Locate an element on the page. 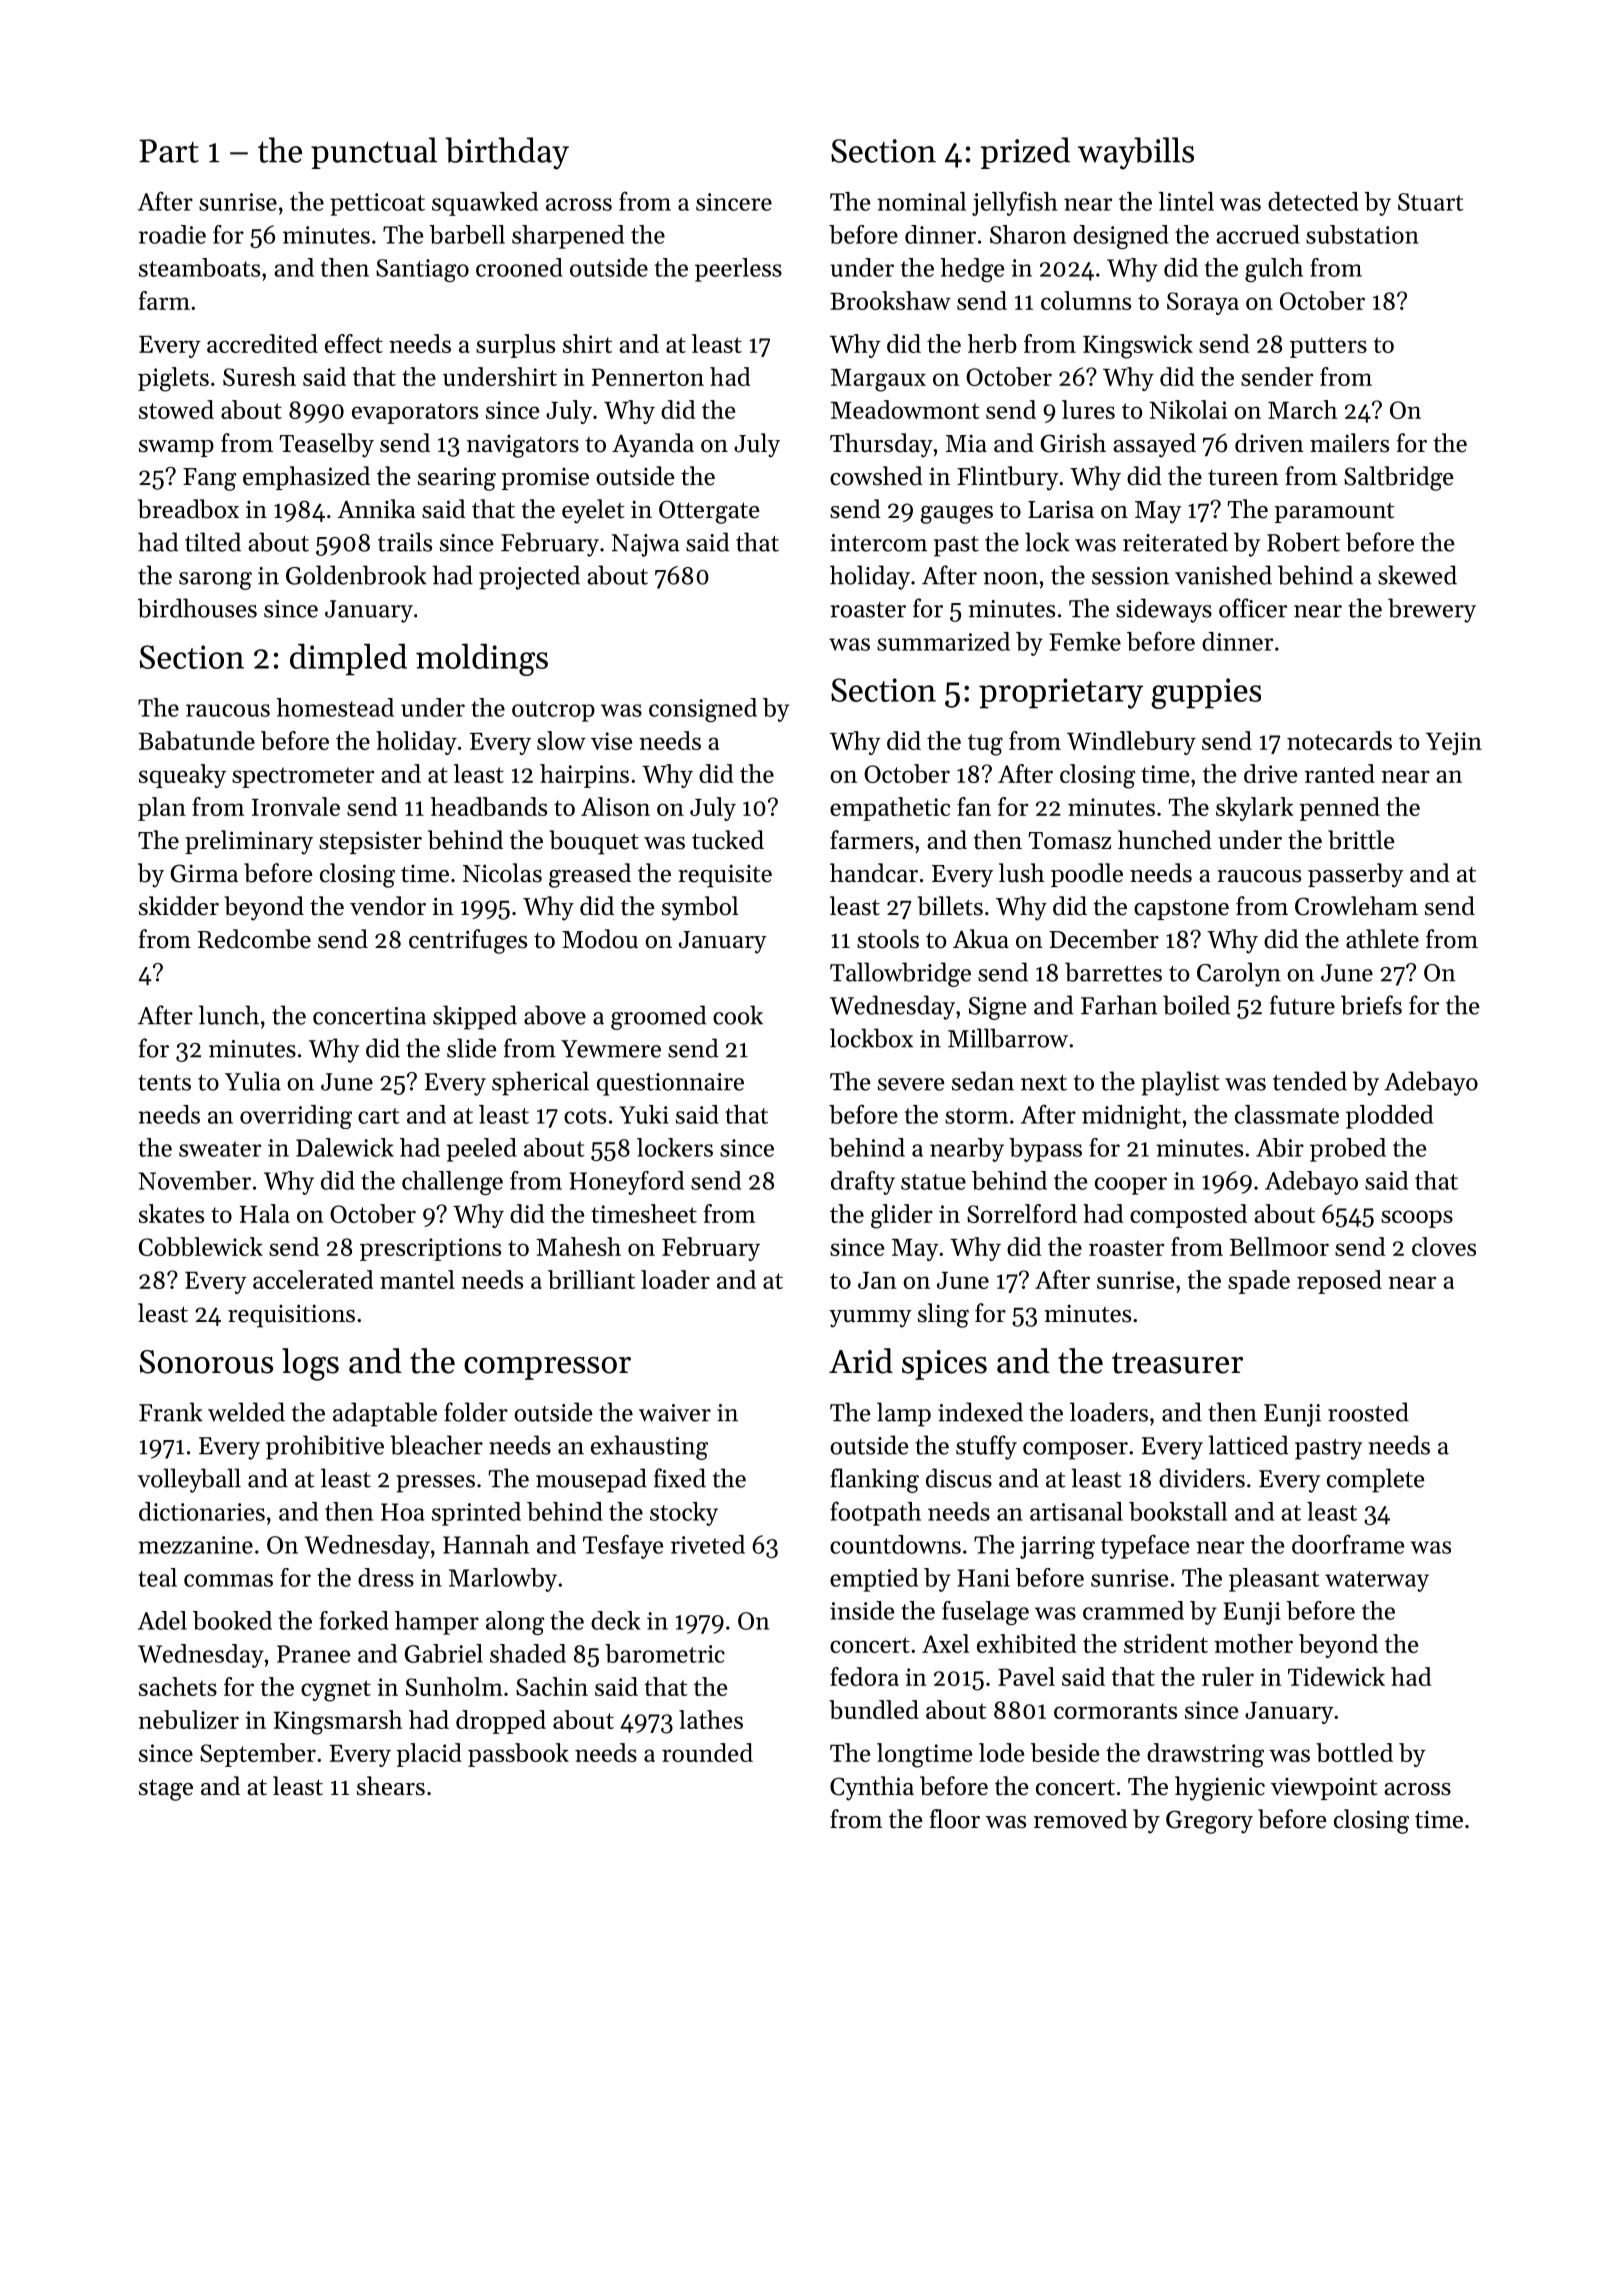  stage is located at coordinates (166, 1790).
